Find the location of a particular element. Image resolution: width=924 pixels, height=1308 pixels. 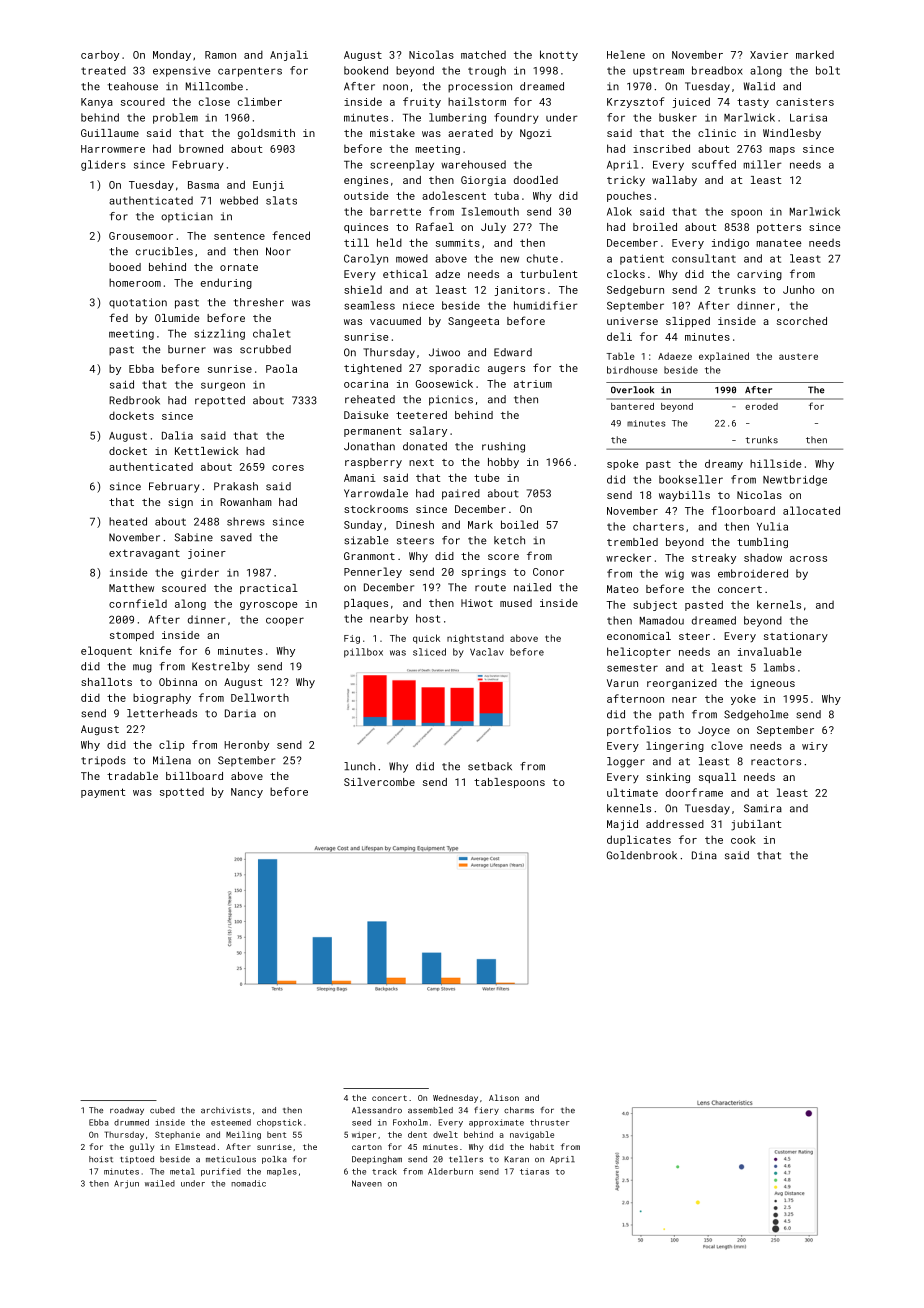

Sedgeholme is located at coordinates (756, 715).
